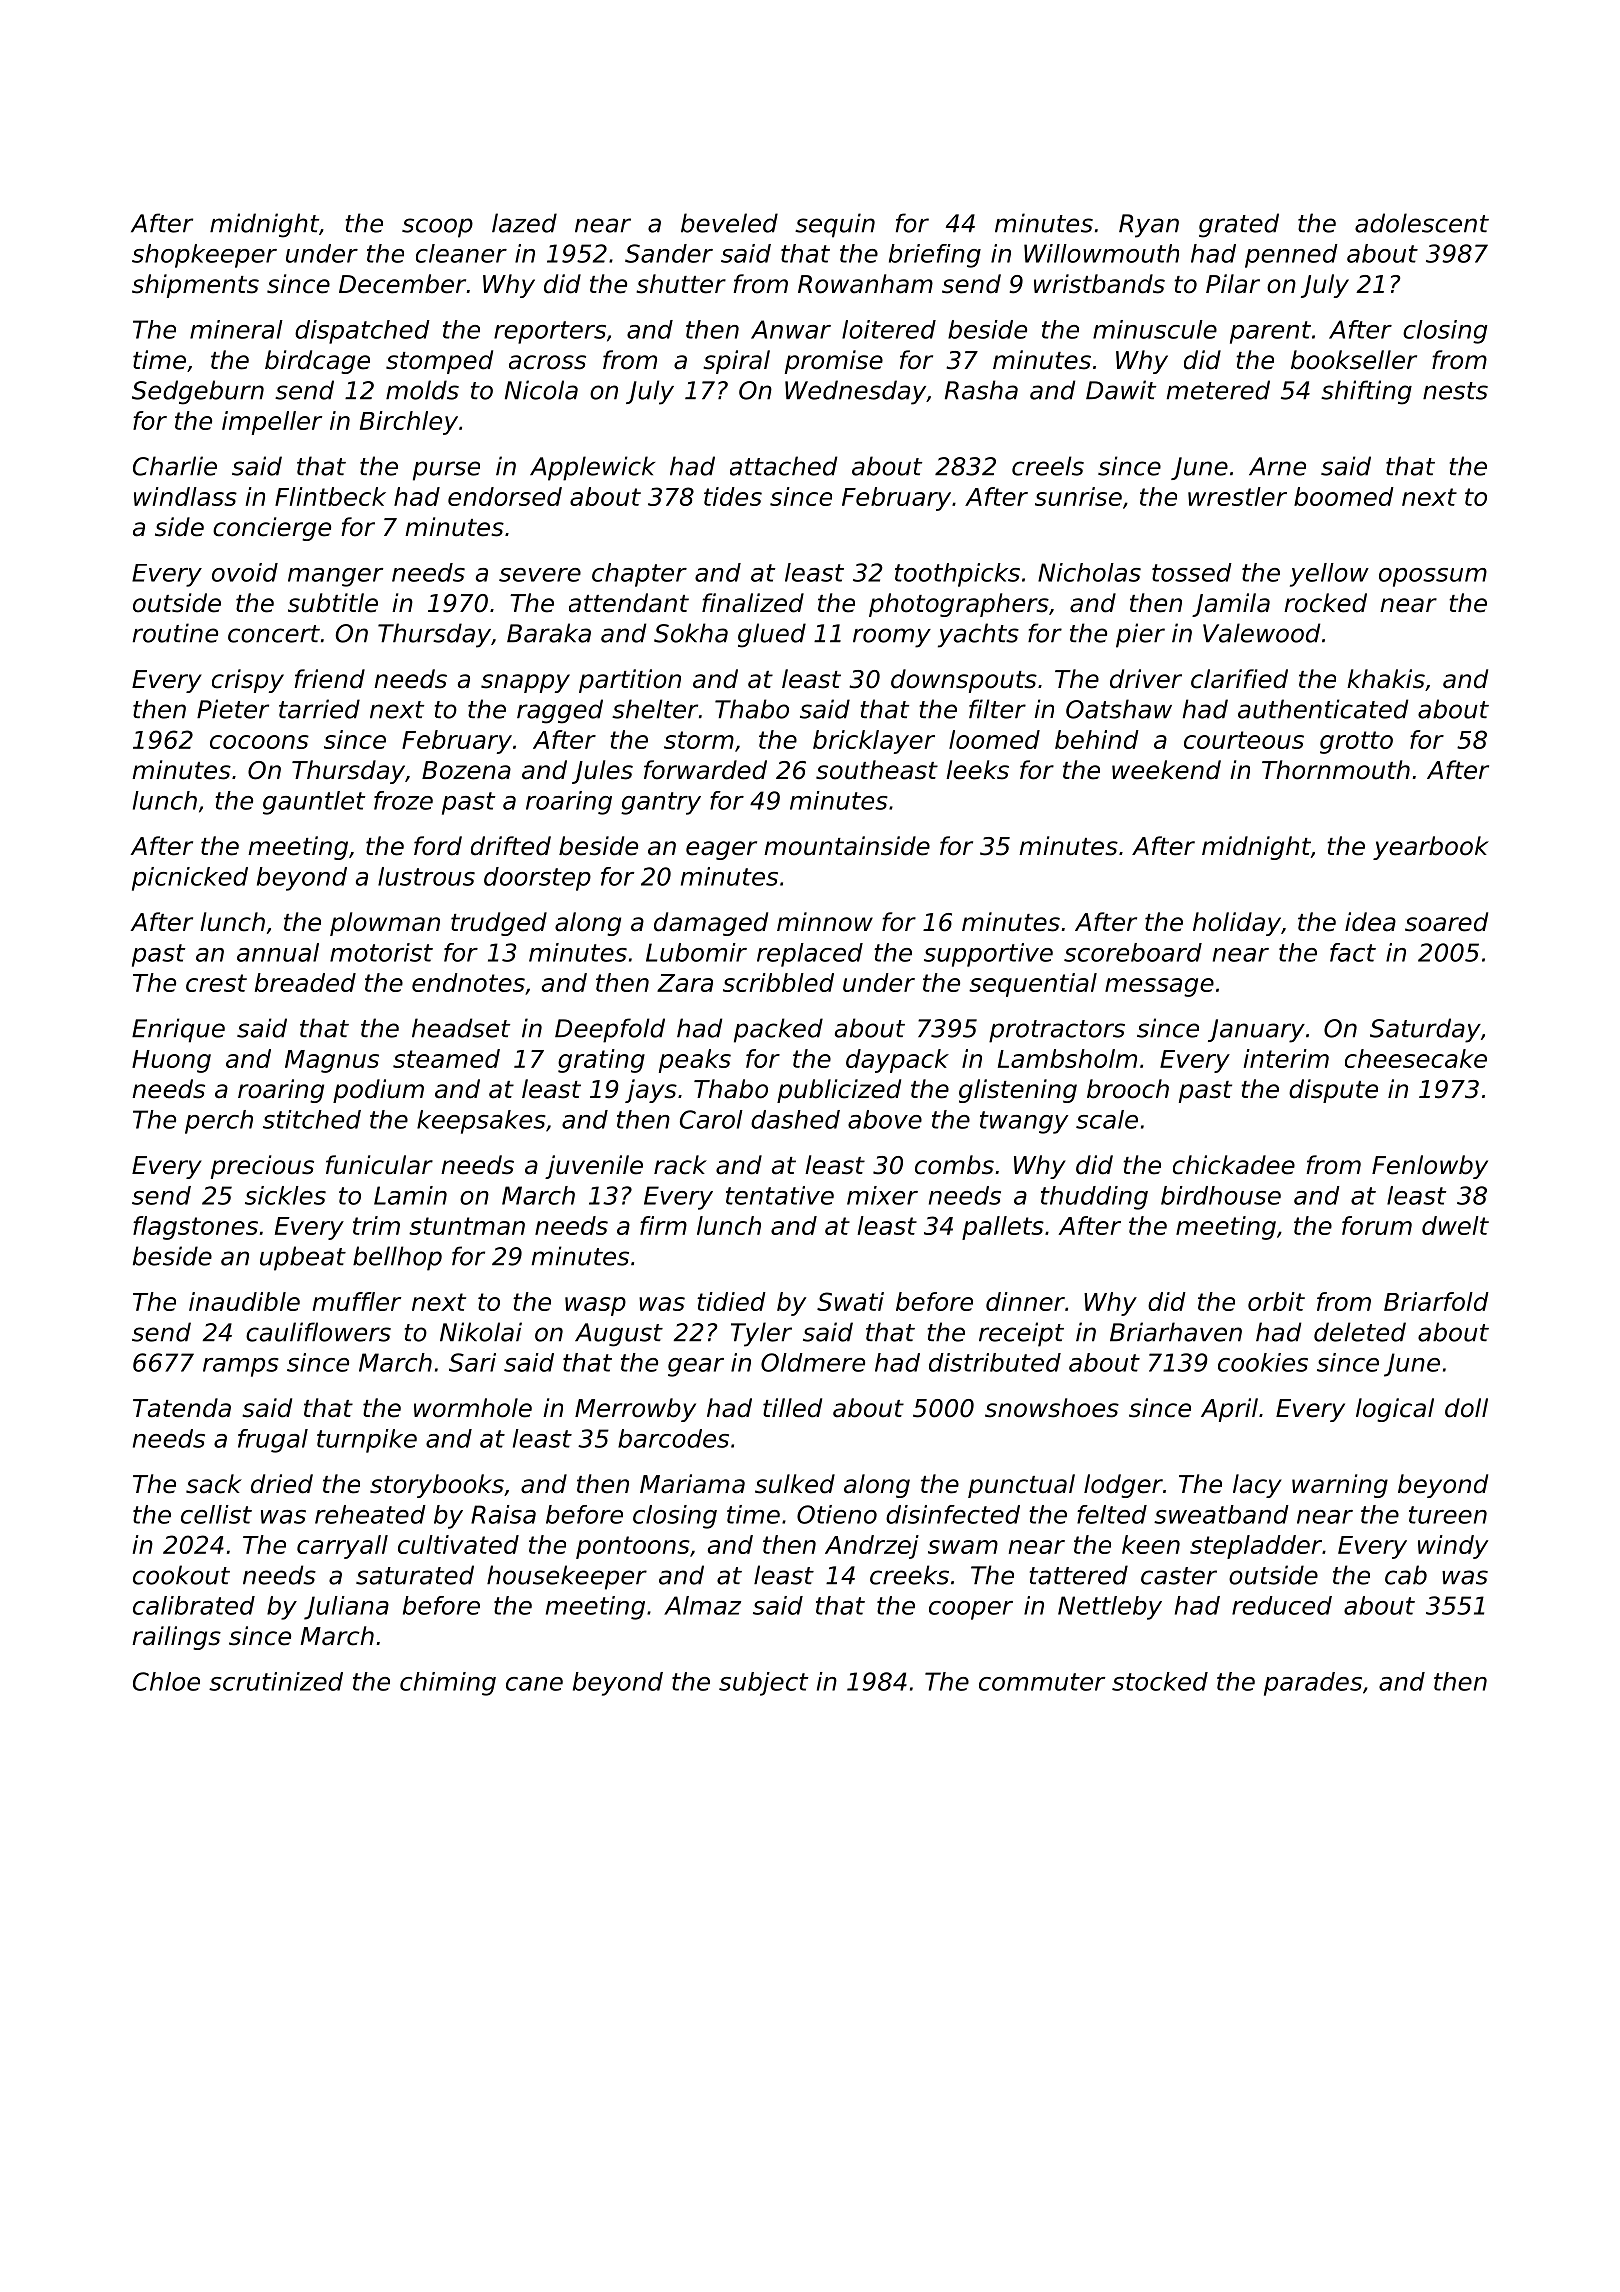 This image has width=1620, height=2292. I want to click on shipments, so click(195, 286).
